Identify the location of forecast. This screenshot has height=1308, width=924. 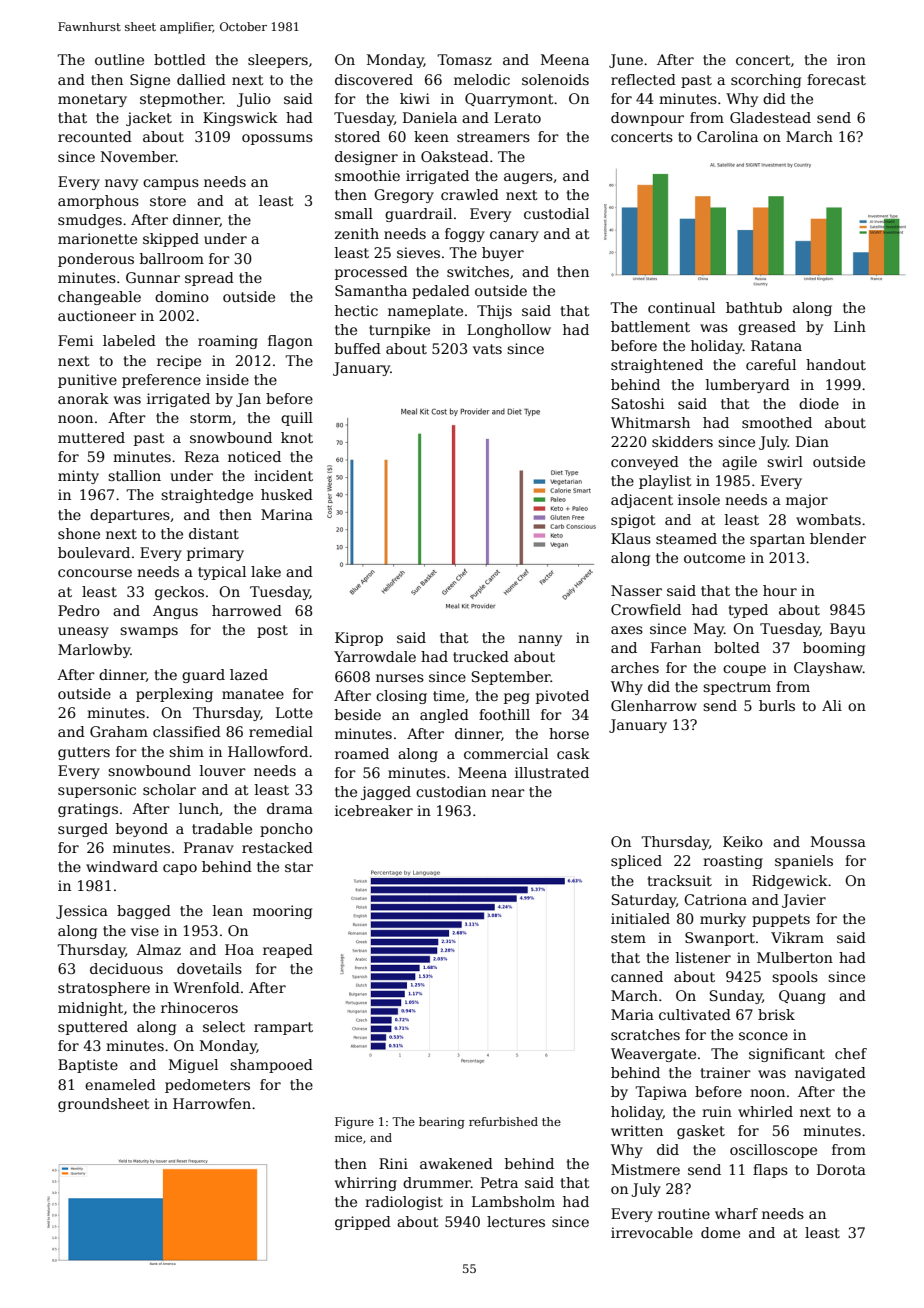
(836, 79).
